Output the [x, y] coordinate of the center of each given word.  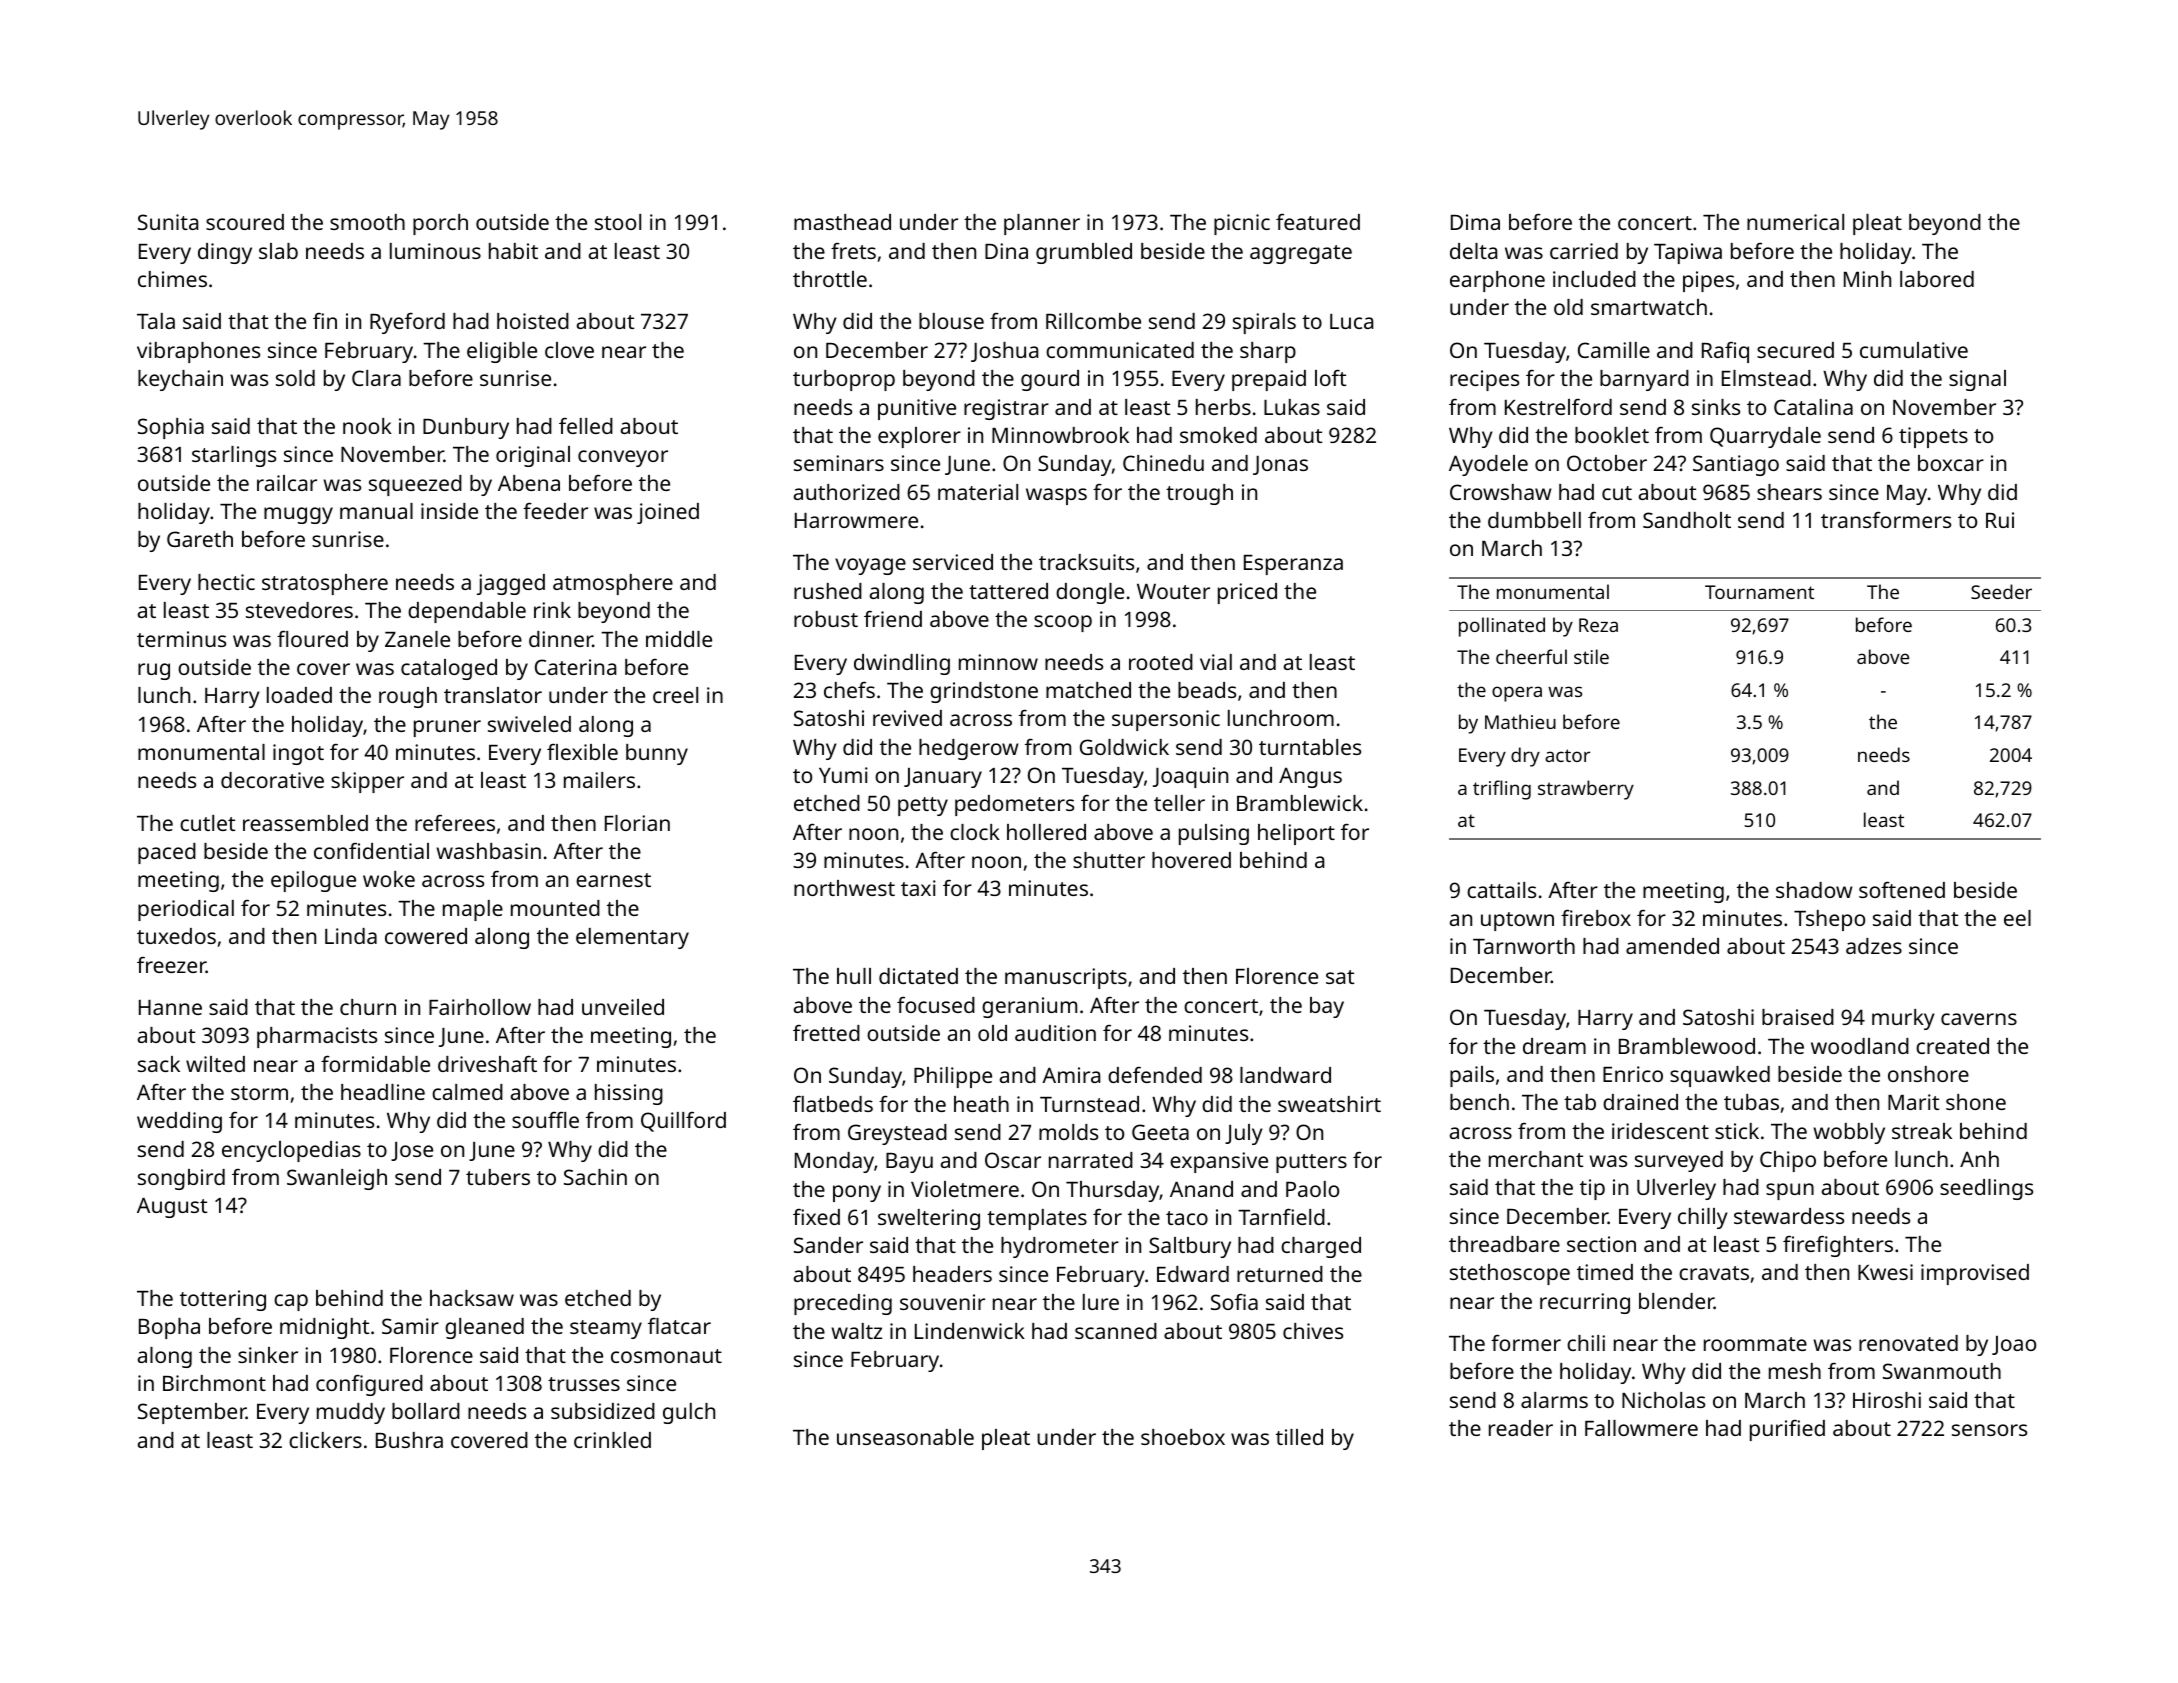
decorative [272, 780]
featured [1318, 222]
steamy [606, 1329]
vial [1216, 662]
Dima [1475, 222]
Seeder [2001, 591]
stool [618, 222]
